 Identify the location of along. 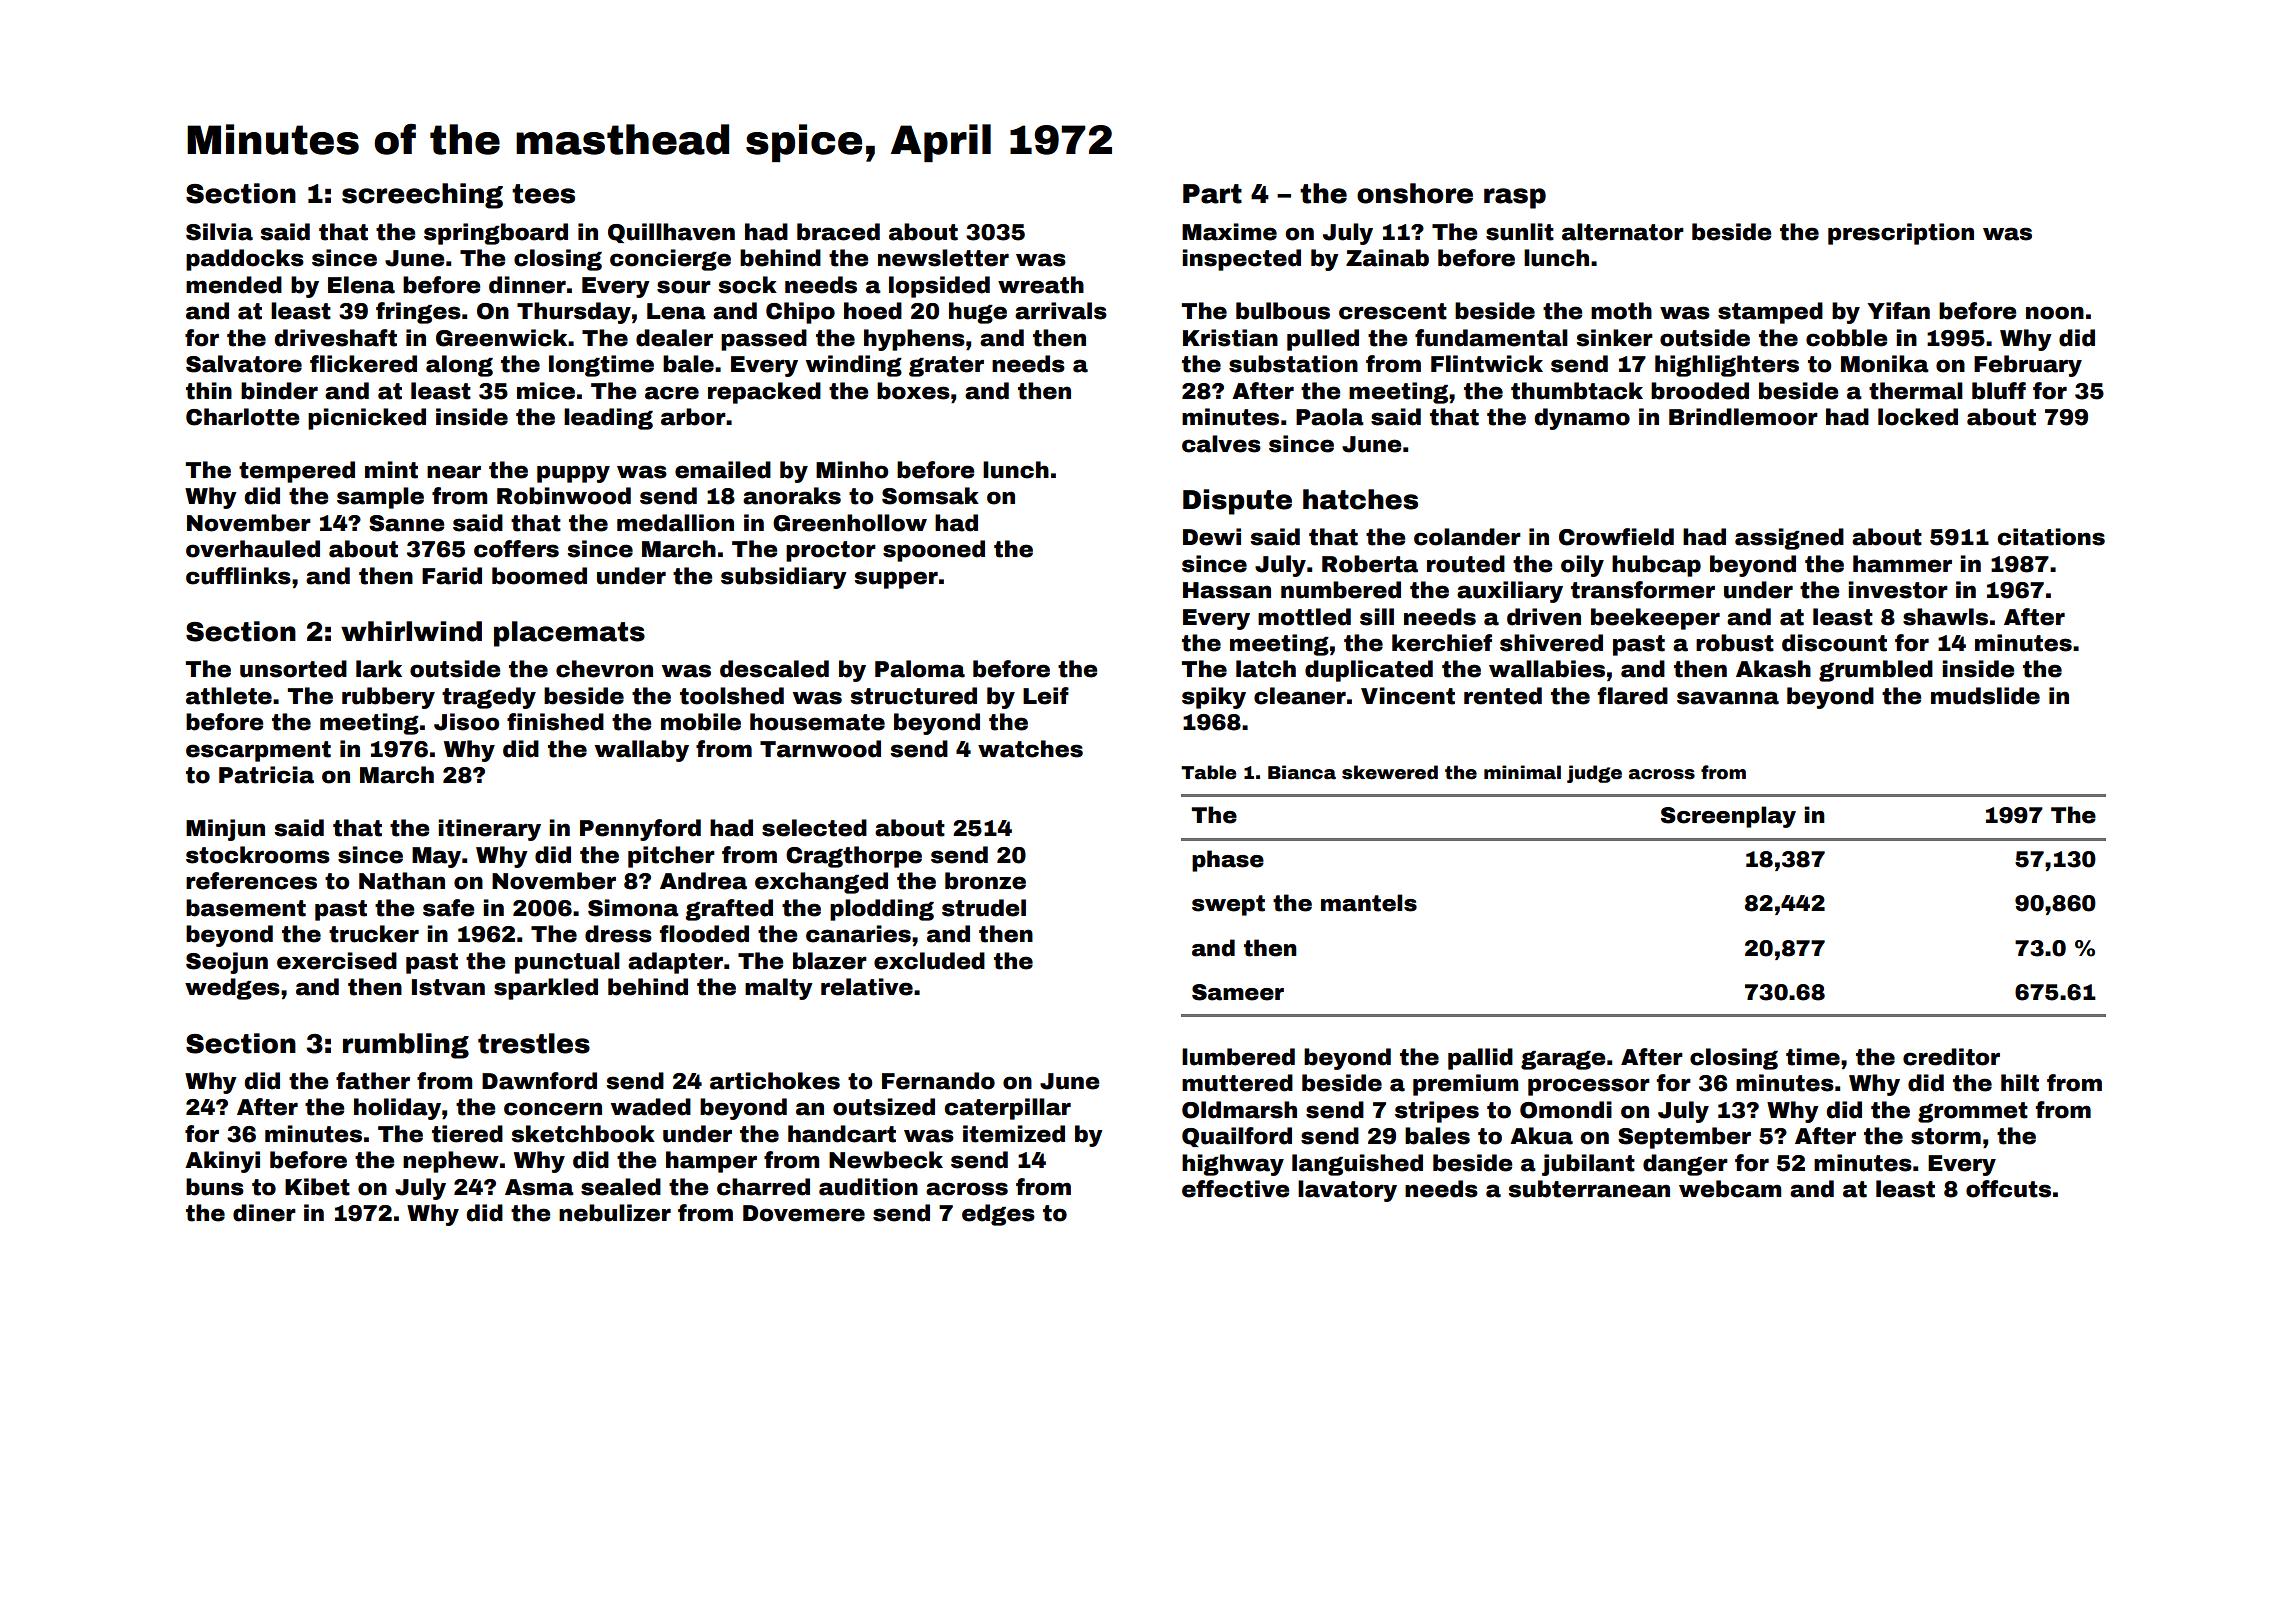
(459, 366).
